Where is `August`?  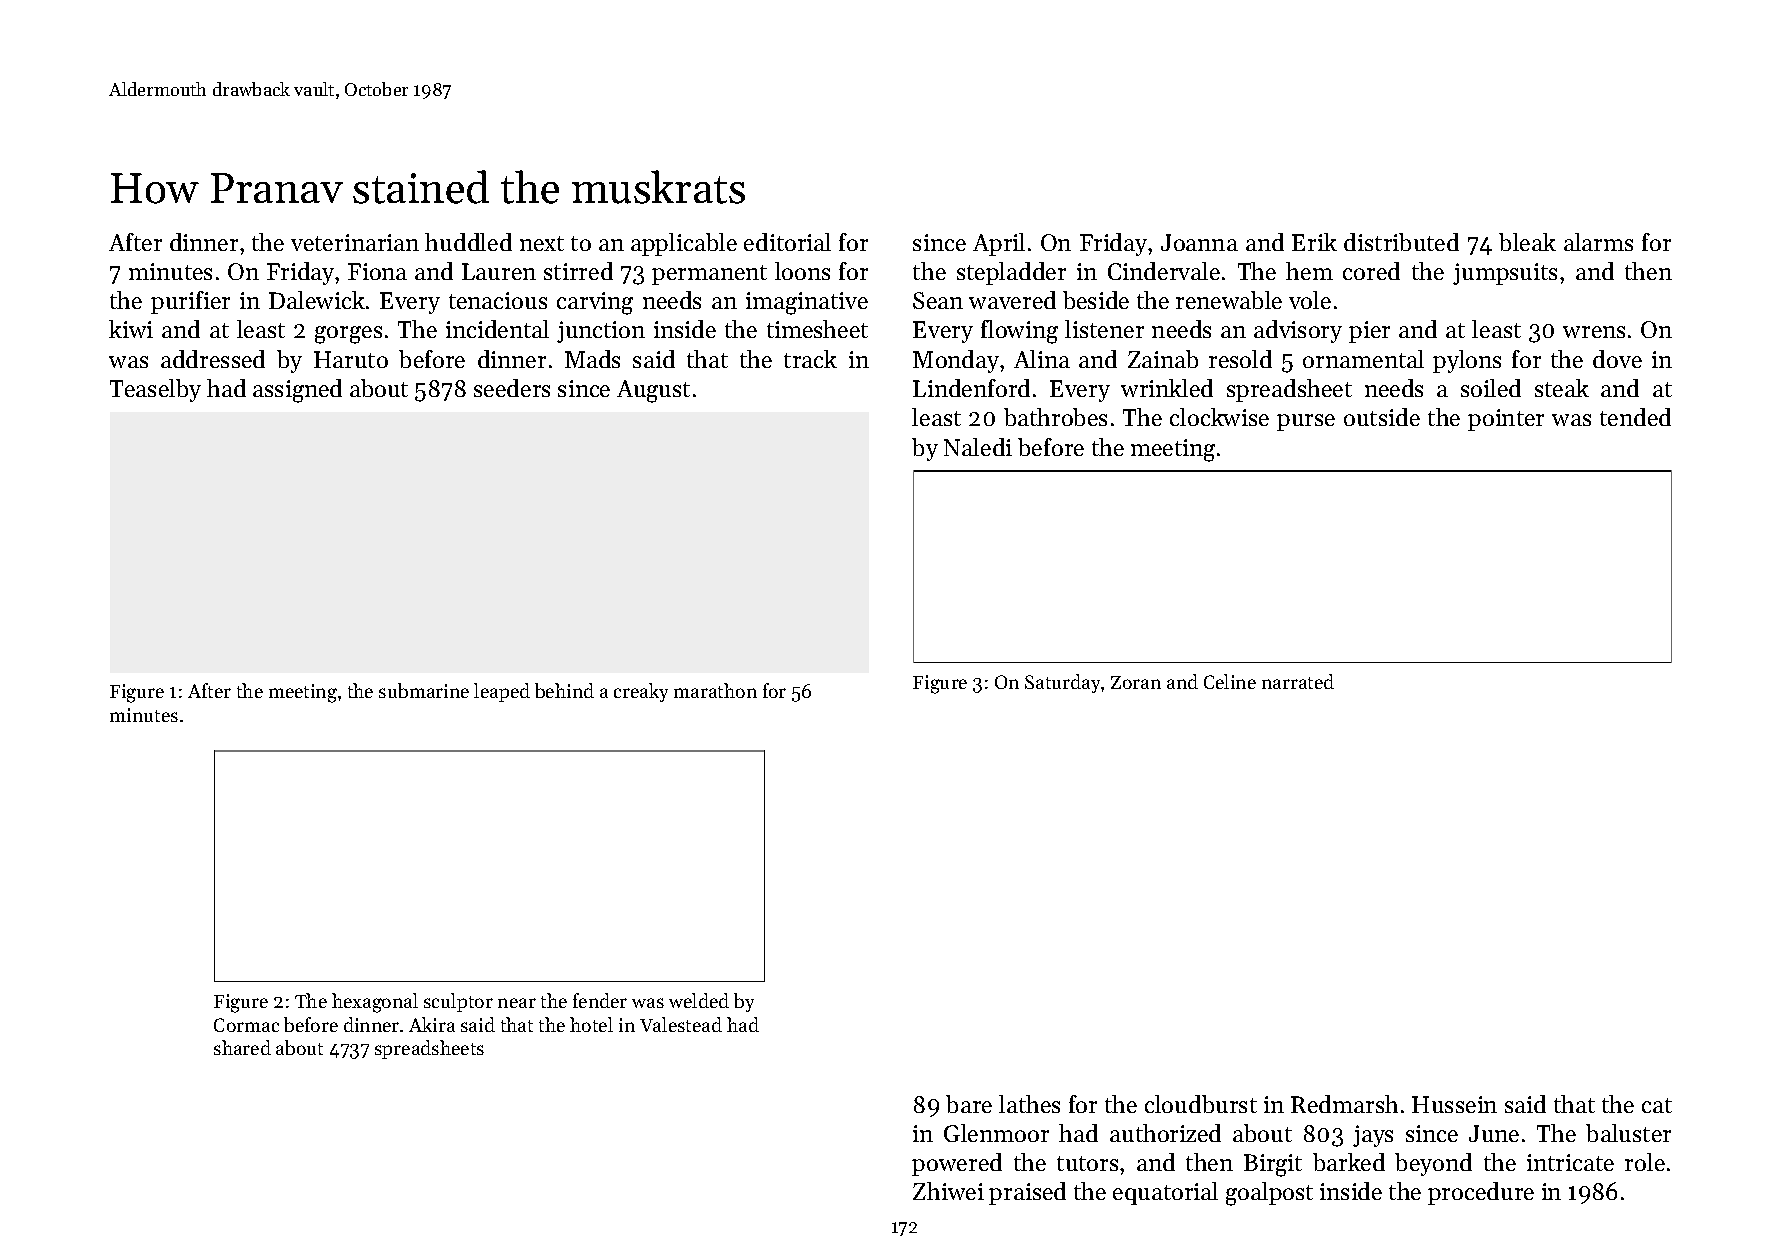 August is located at coordinates (653, 391).
